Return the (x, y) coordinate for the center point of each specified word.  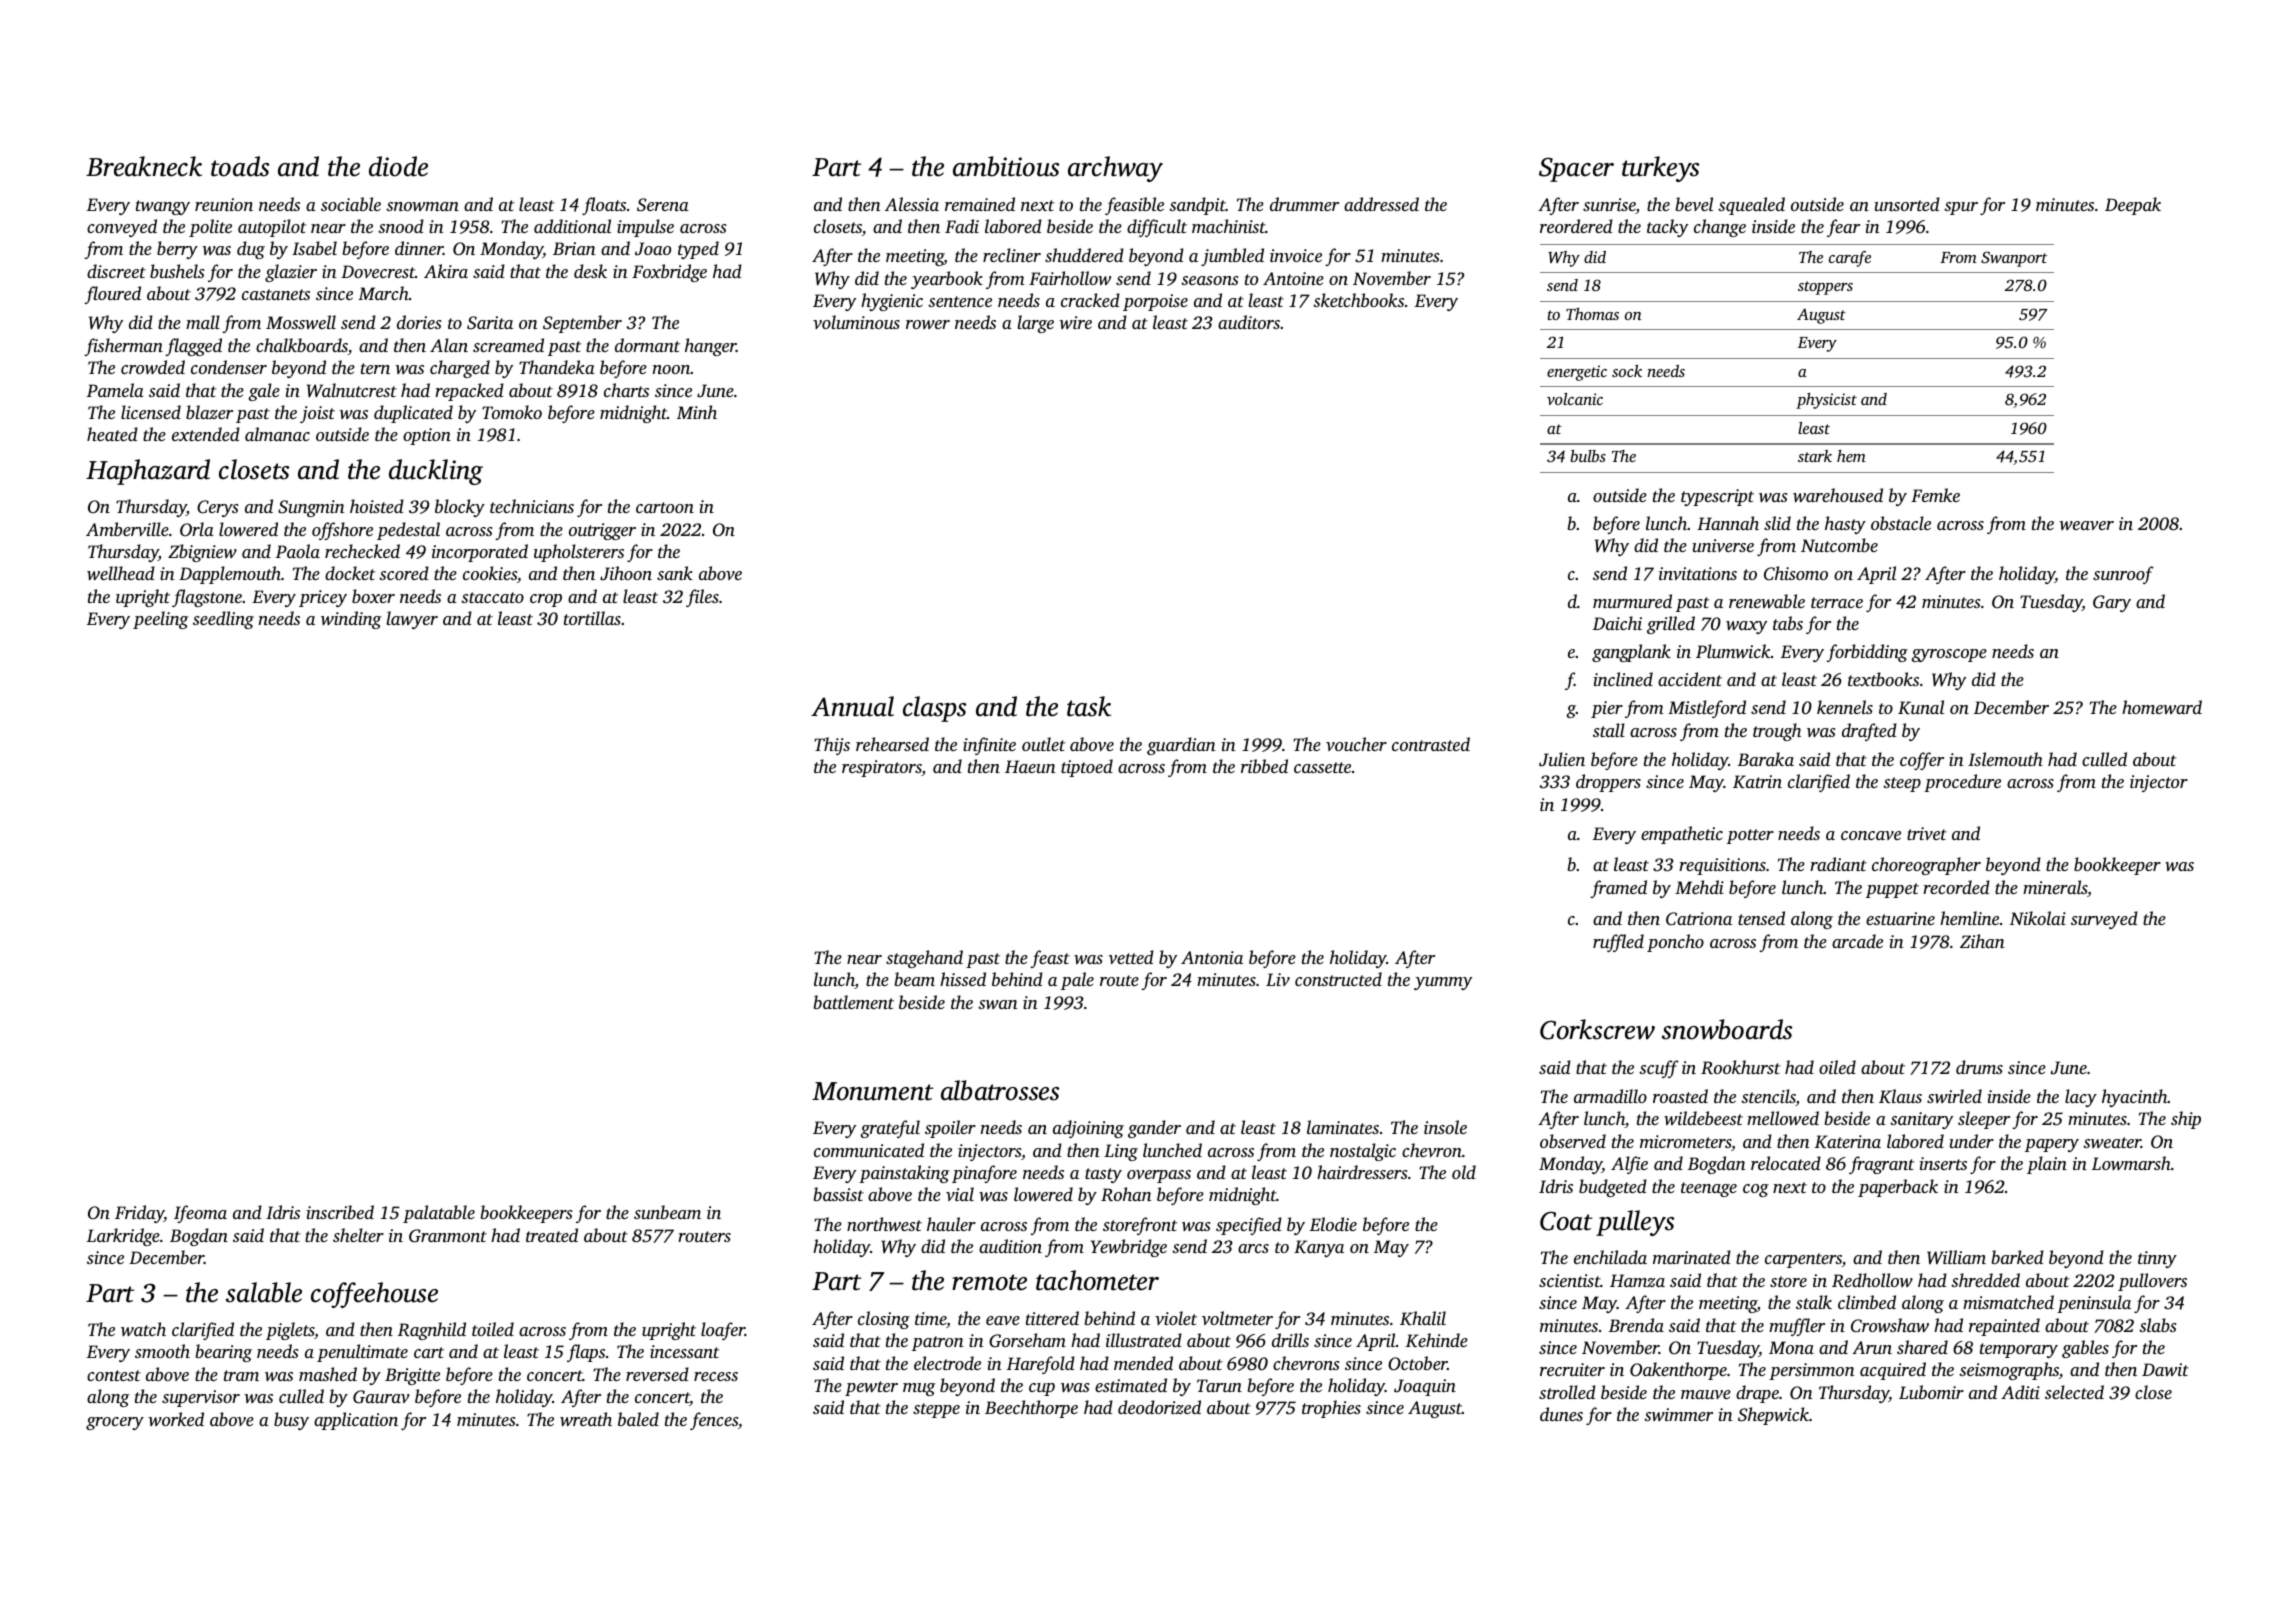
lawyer (412, 620)
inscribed (340, 1212)
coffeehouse (374, 1295)
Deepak (2133, 206)
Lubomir (1931, 1392)
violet (1176, 1318)
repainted (2004, 1327)
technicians (532, 506)
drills (1290, 1340)
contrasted (1431, 744)
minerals (2055, 888)
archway (1115, 169)
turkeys (1660, 169)
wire (1076, 322)
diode (398, 166)
